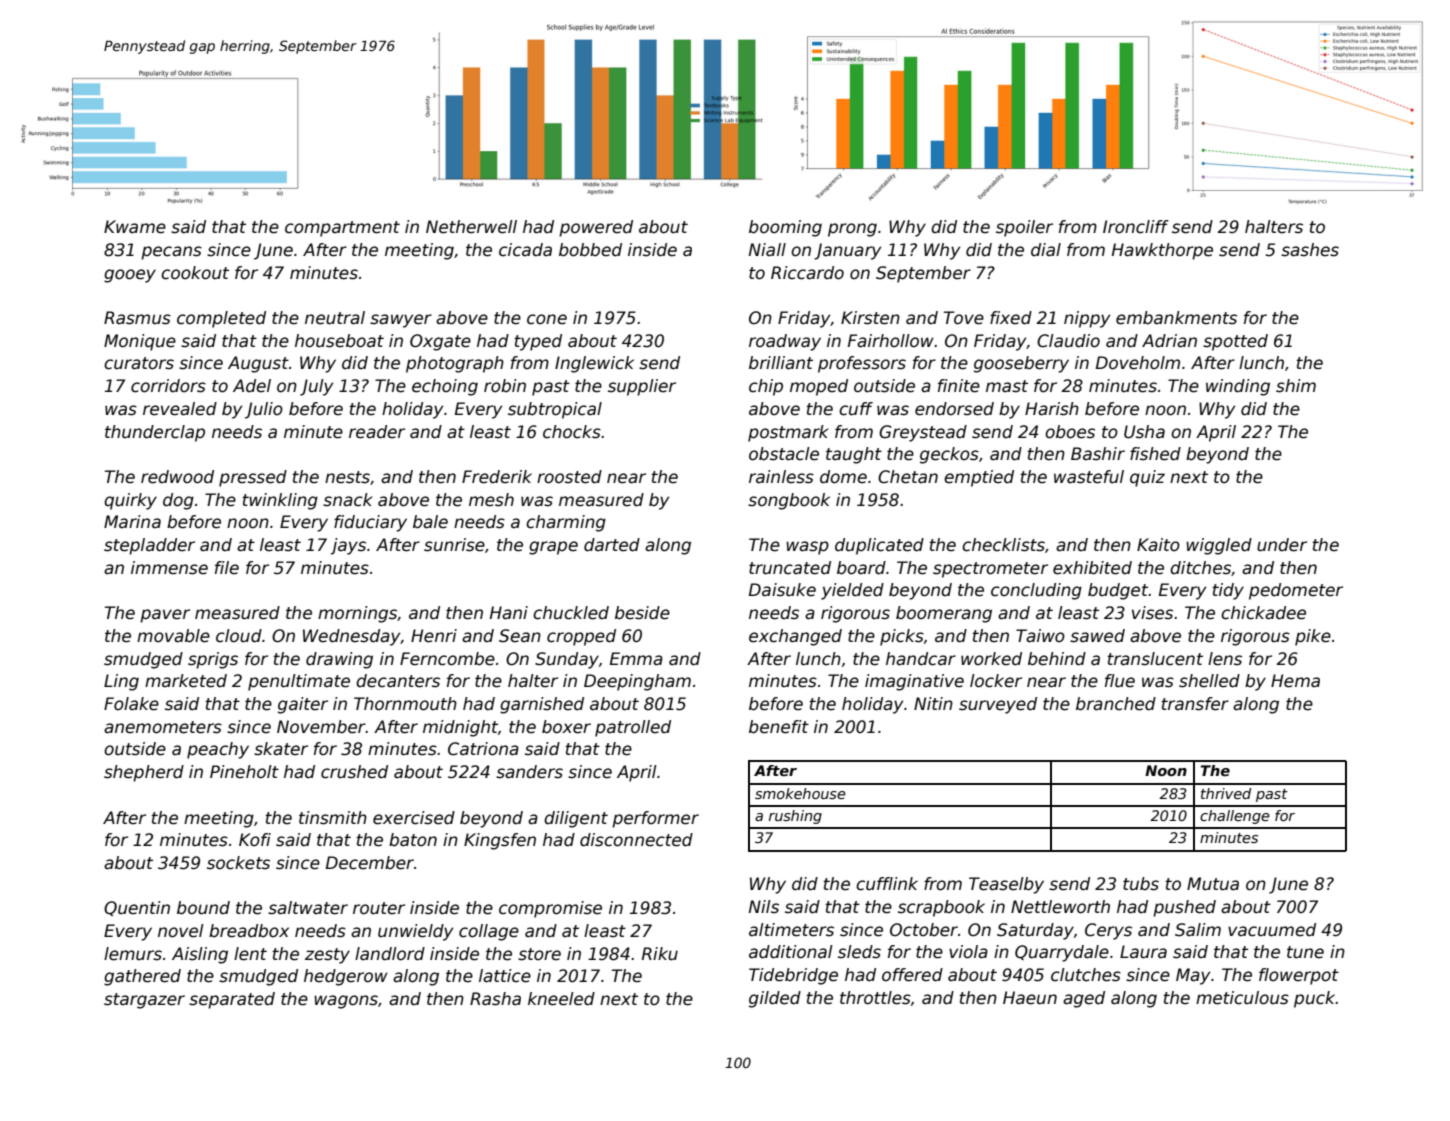  What do you see at coordinates (908, 477) in the screenshot?
I see `Chetan` at bounding box center [908, 477].
